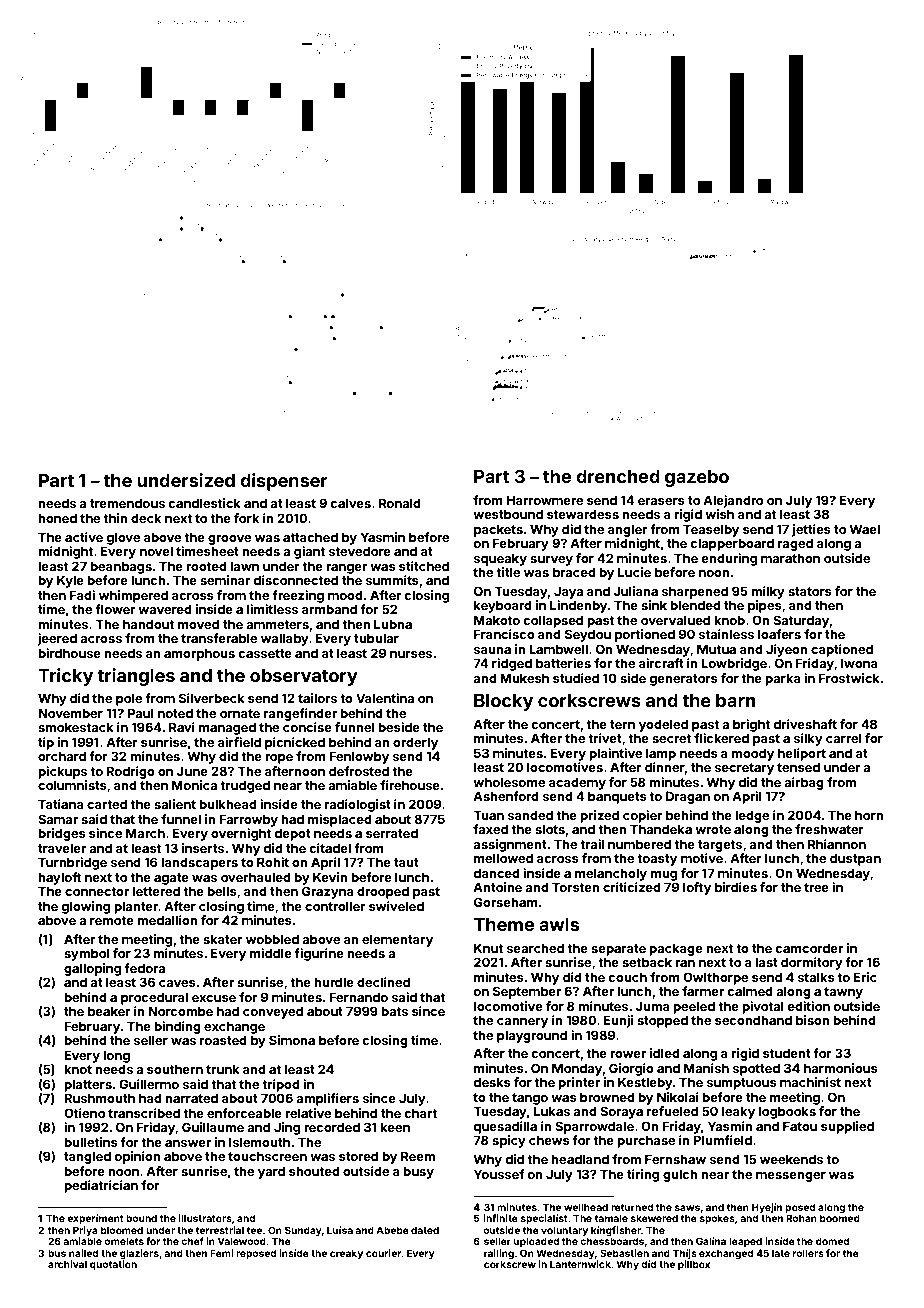 This document has height=1308, width=924. I want to click on Grazyna, so click(328, 892).
